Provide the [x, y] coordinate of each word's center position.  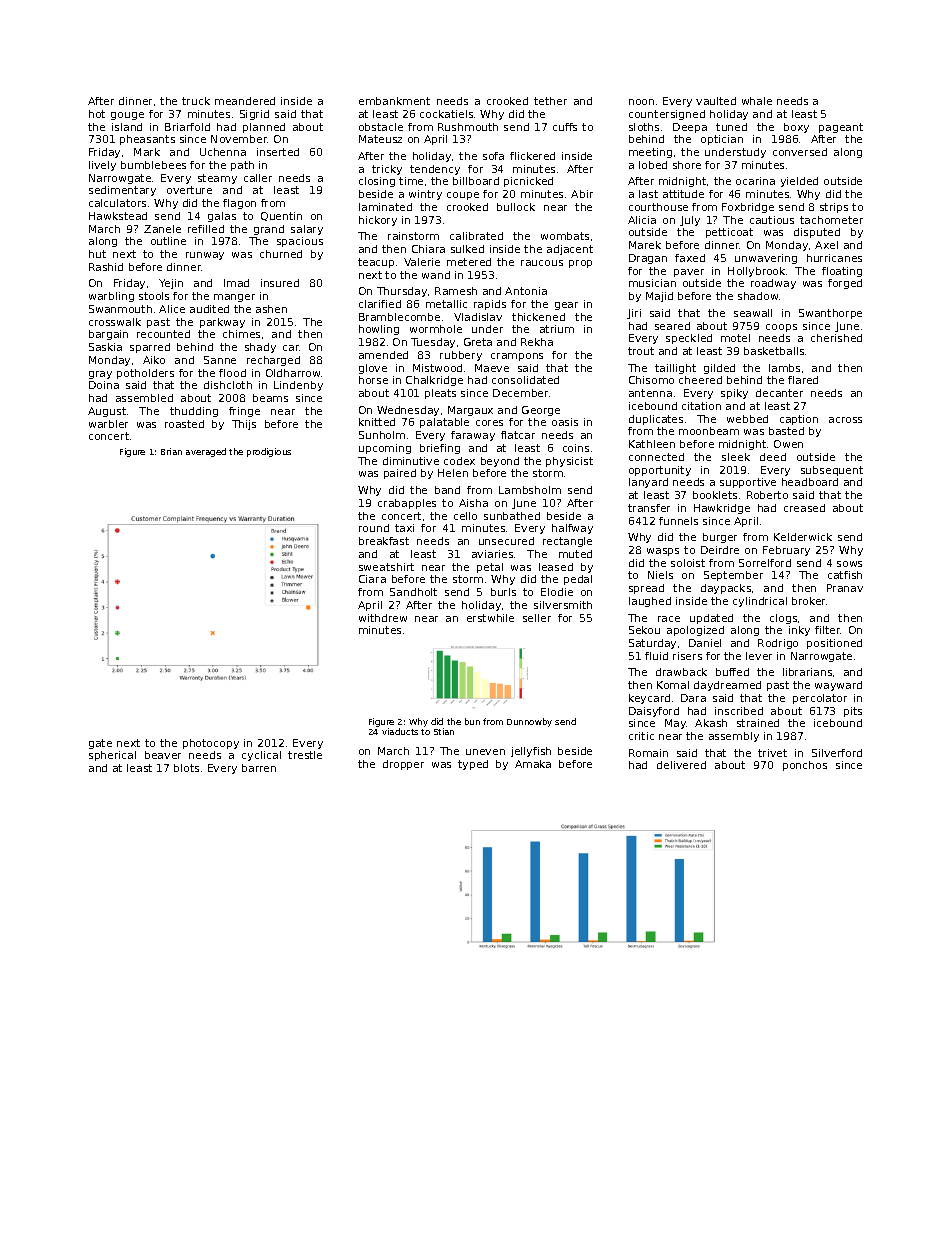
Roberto [767, 495]
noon [641, 102]
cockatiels [446, 114]
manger [234, 298]
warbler [108, 424]
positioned [834, 644]
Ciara [372, 579]
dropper [403, 765]
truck [196, 101]
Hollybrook [756, 272]
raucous [542, 263]
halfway [572, 529]
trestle [305, 755]
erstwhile [490, 618]
